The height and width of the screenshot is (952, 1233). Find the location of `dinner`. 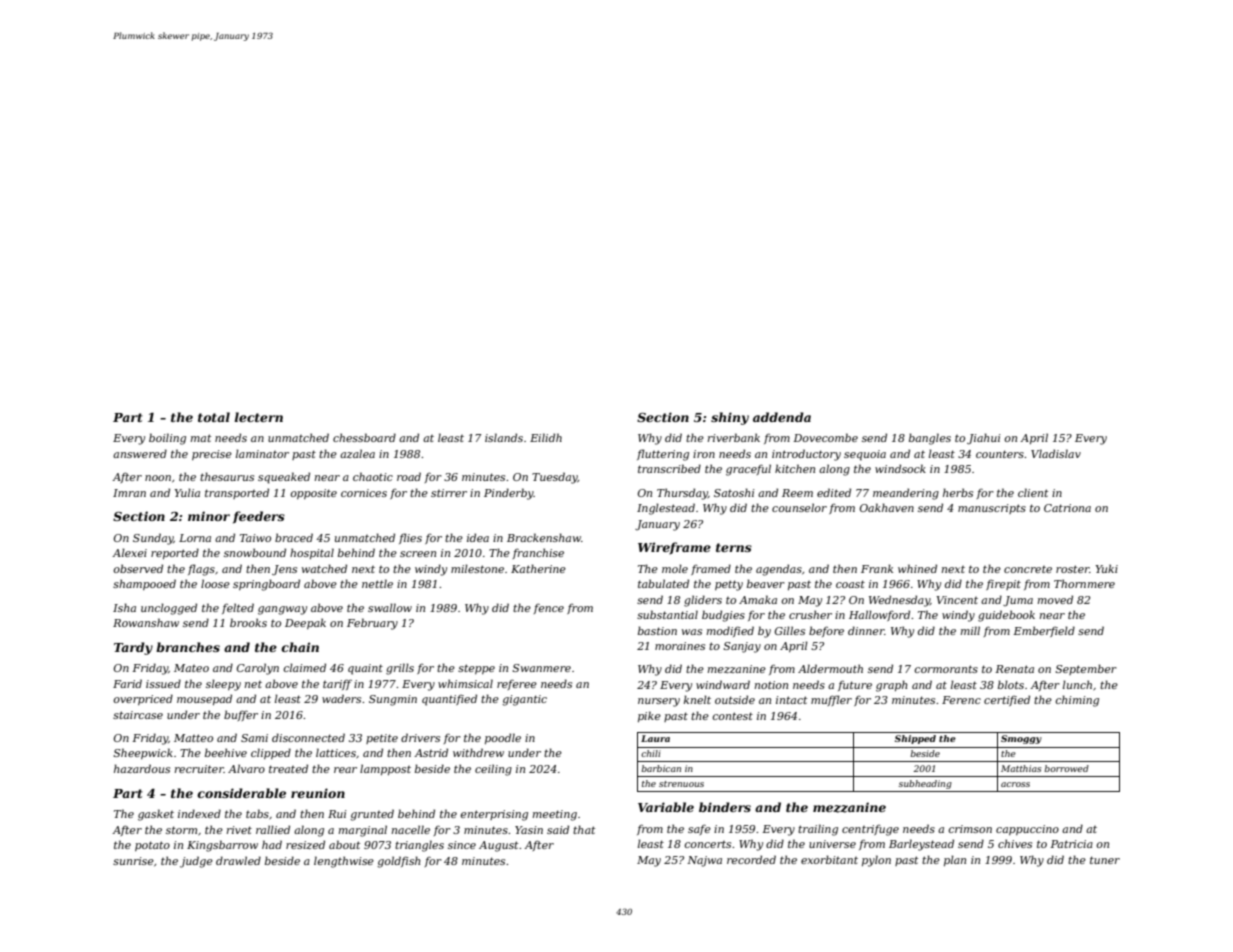

dinner is located at coordinates (866, 630).
